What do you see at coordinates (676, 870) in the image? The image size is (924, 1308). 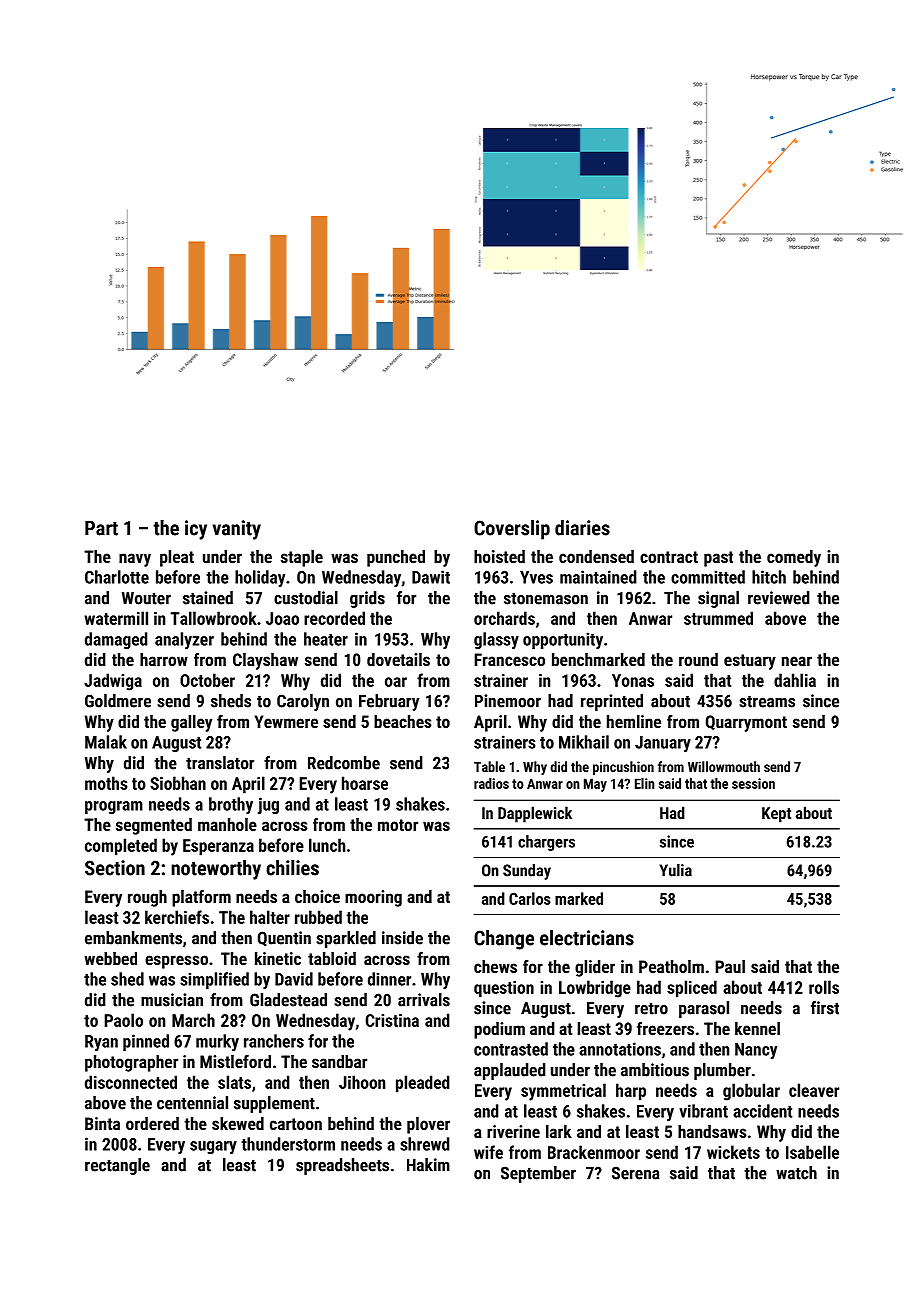 I see `Yulia` at bounding box center [676, 870].
